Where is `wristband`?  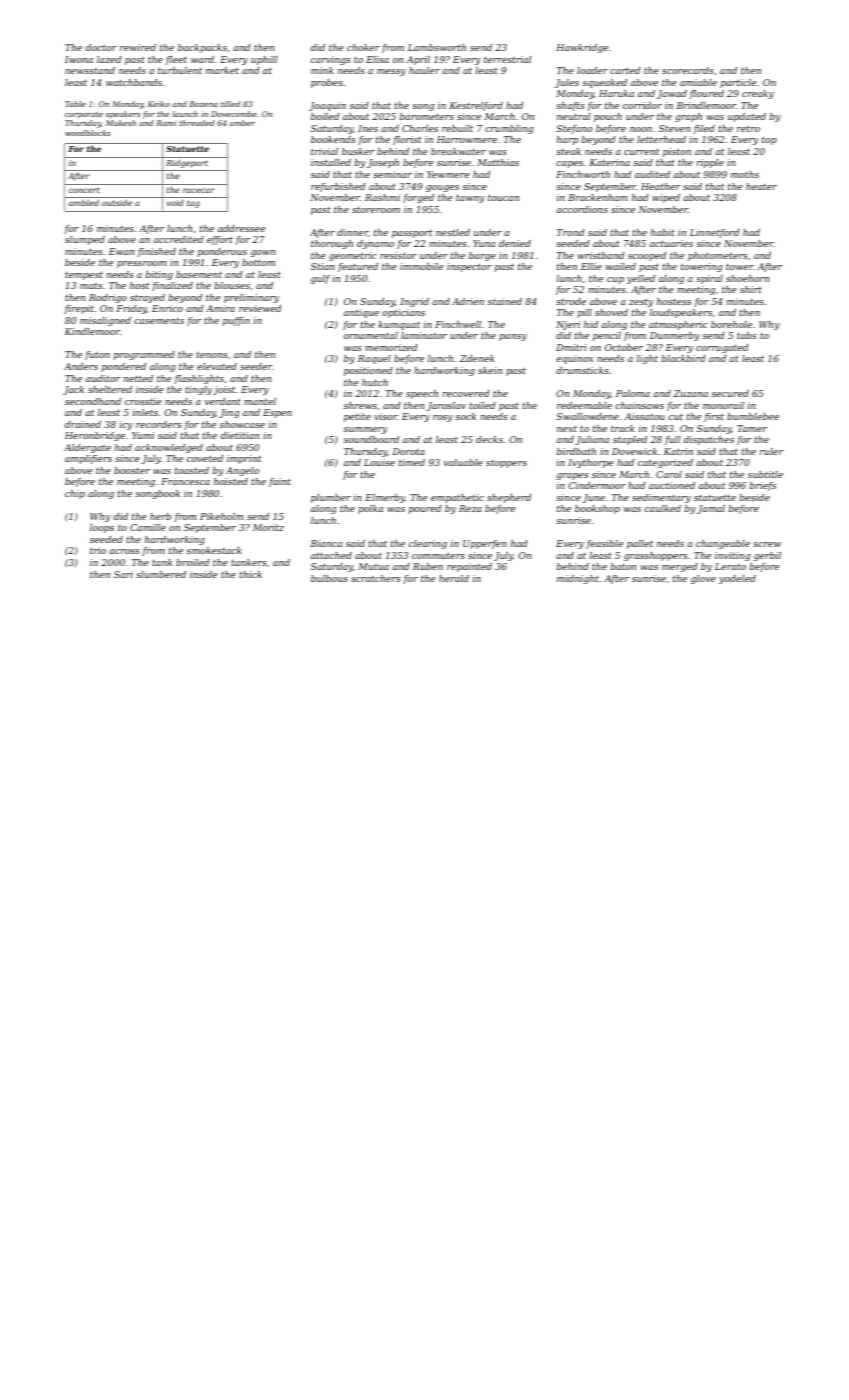 wristband is located at coordinates (601, 255).
